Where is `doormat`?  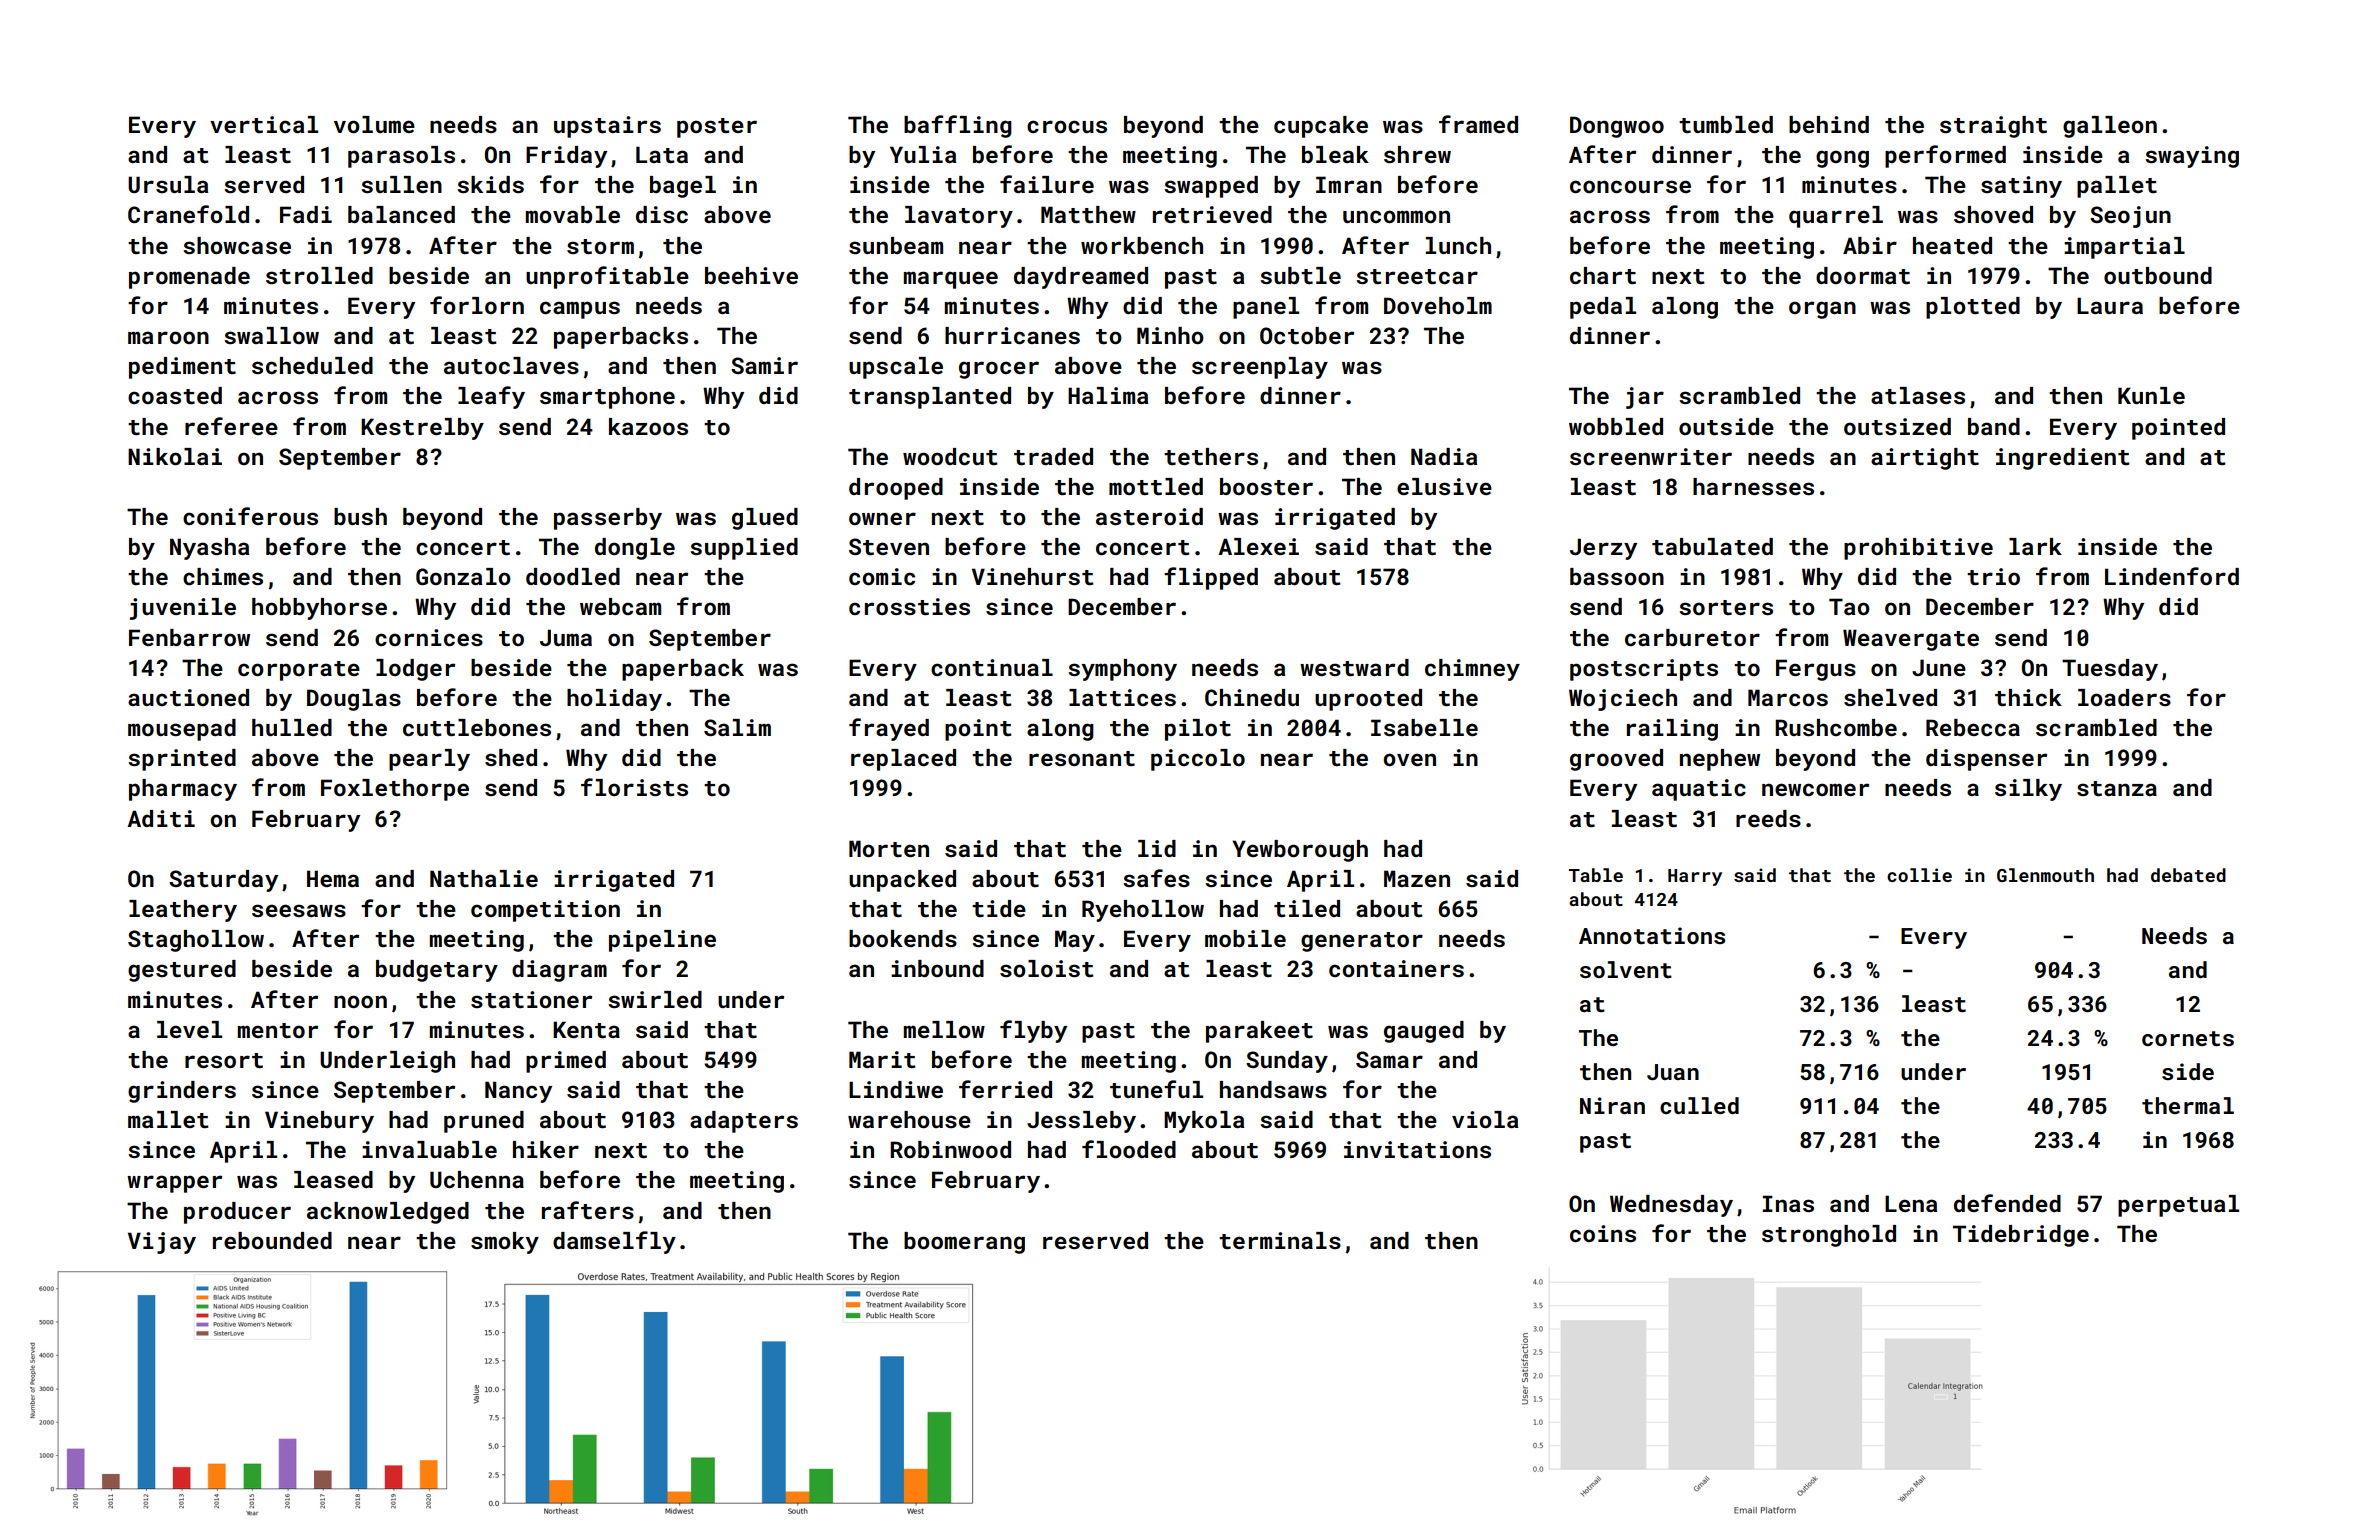
doormat is located at coordinates (1863, 275).
